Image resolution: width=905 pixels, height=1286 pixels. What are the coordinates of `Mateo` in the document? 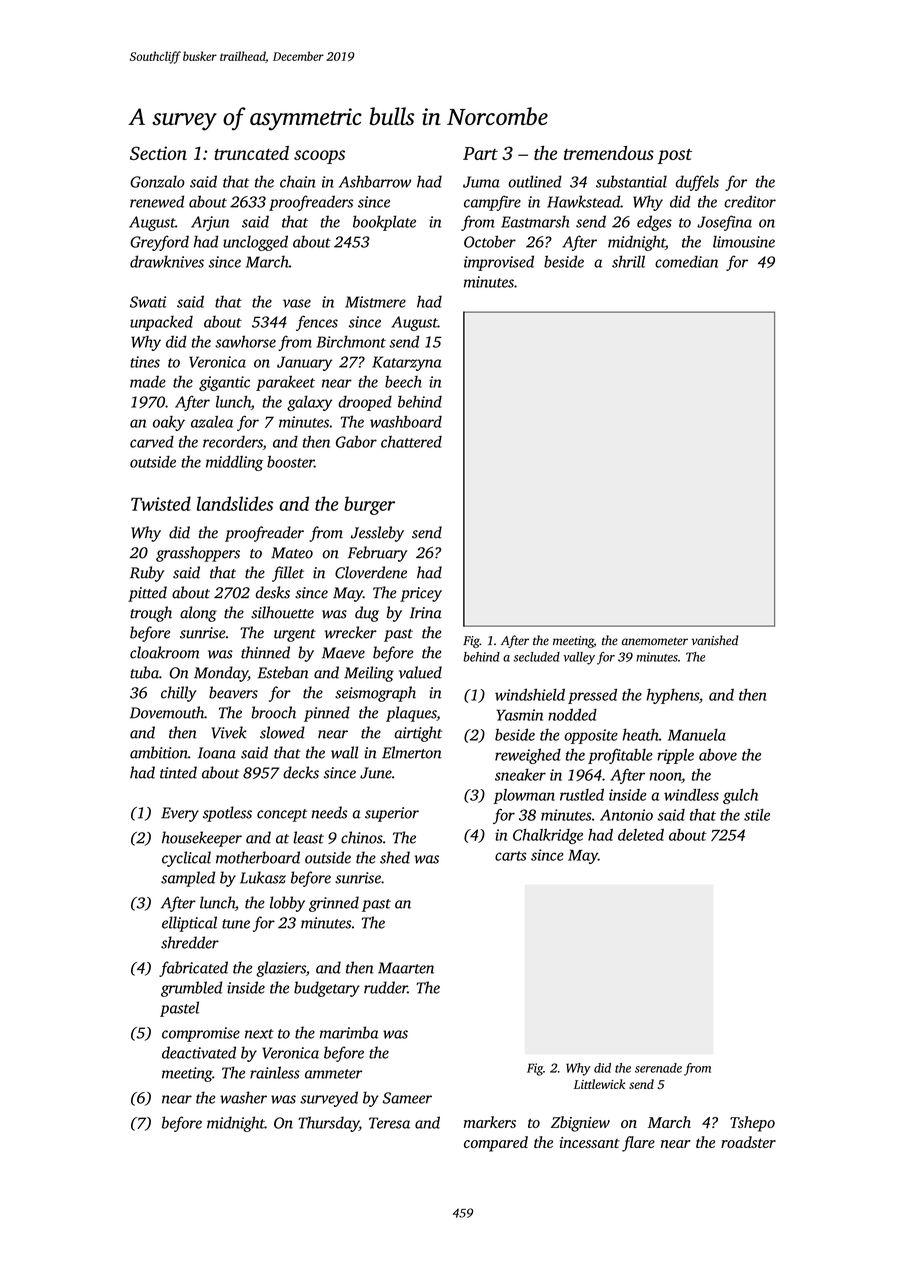 It's located at (292, 553).
